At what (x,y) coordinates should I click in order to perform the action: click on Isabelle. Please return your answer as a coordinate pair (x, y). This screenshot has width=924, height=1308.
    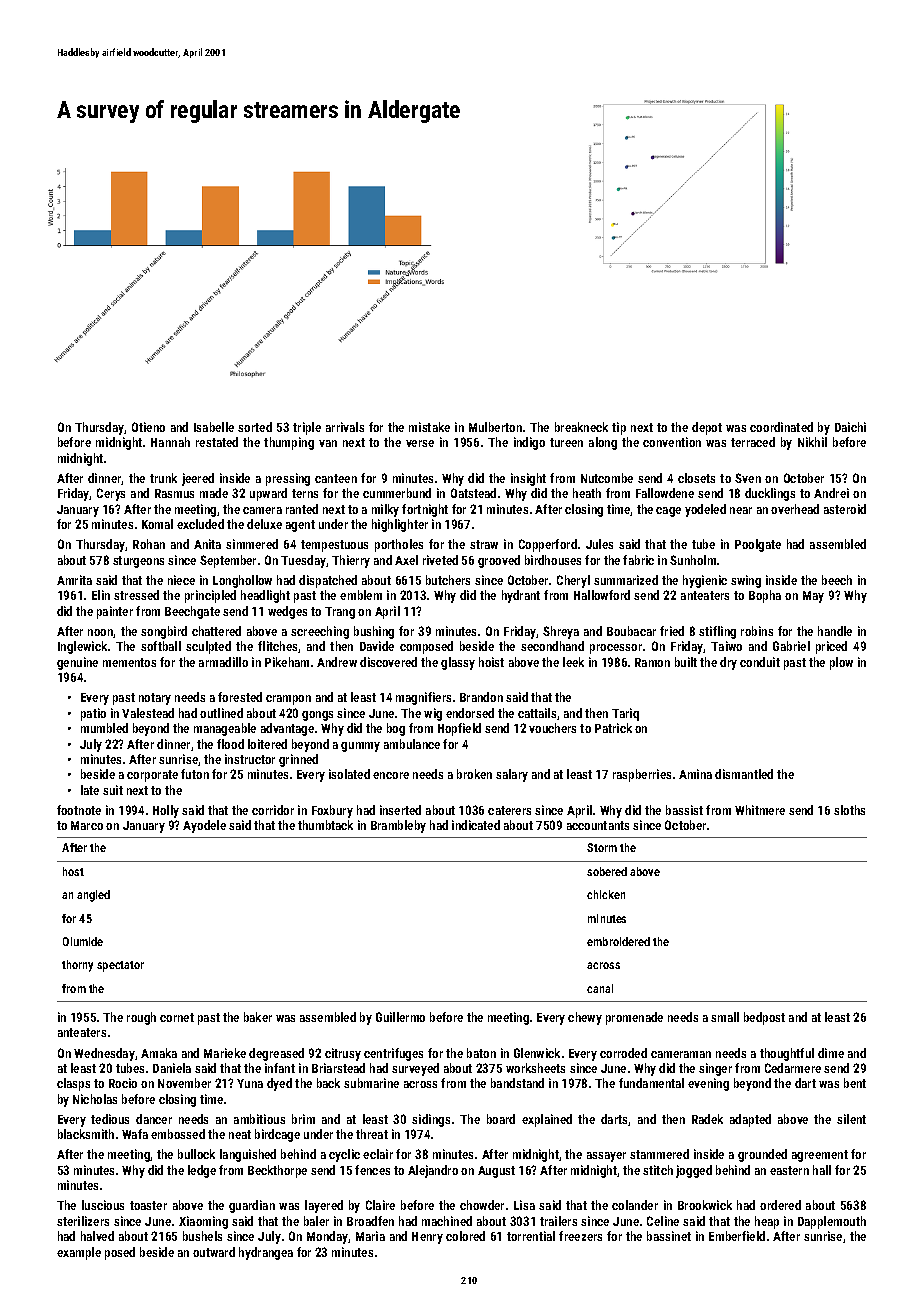
    Looking at the image, I should click on (214, 427).
